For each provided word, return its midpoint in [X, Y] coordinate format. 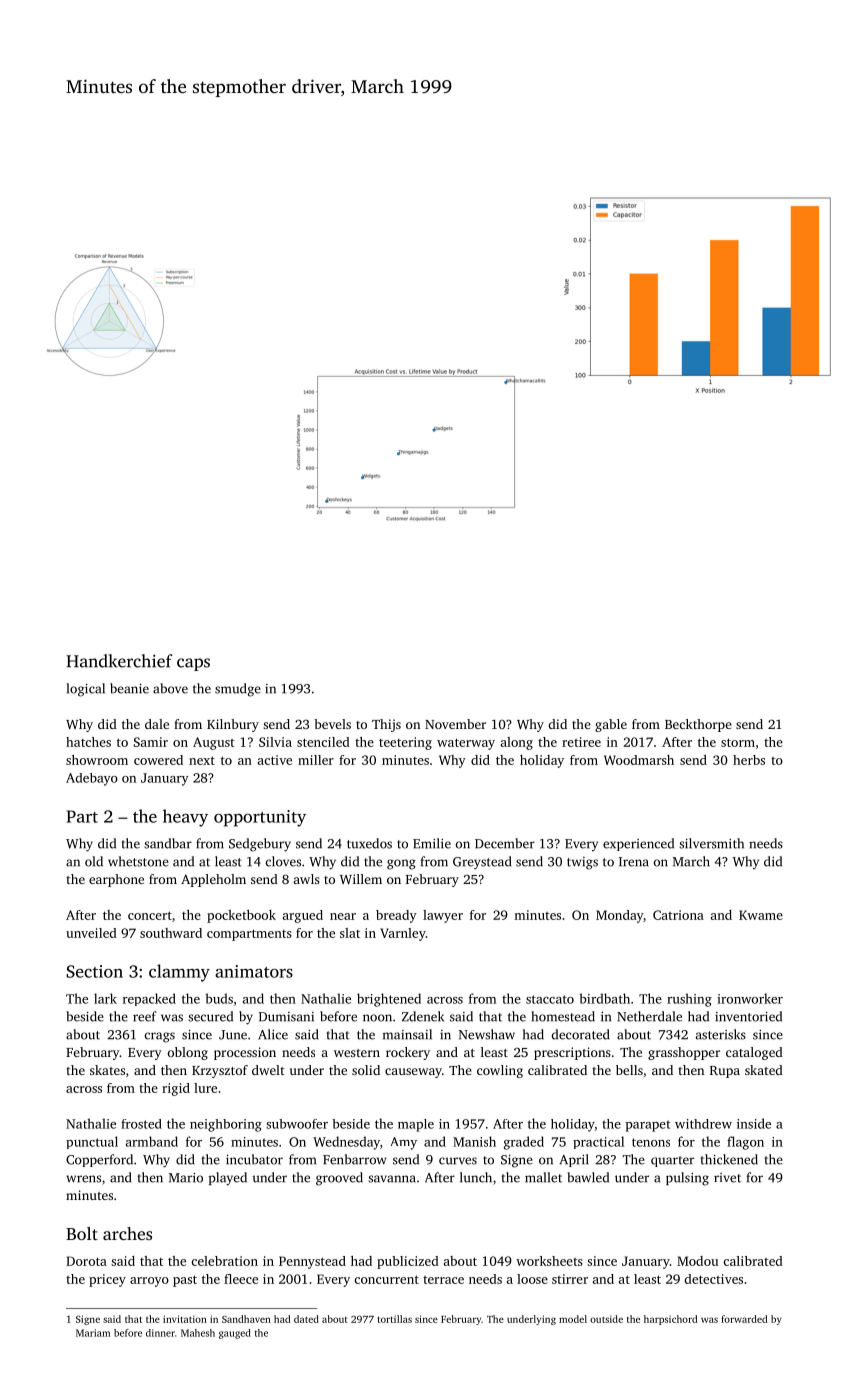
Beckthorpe [698, 725]
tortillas [394, 1319]
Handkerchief [119, 661]
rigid [176, 1089]
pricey [107, 1280]
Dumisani [286, 1017]
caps [193, 664]
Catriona [678, 915]
